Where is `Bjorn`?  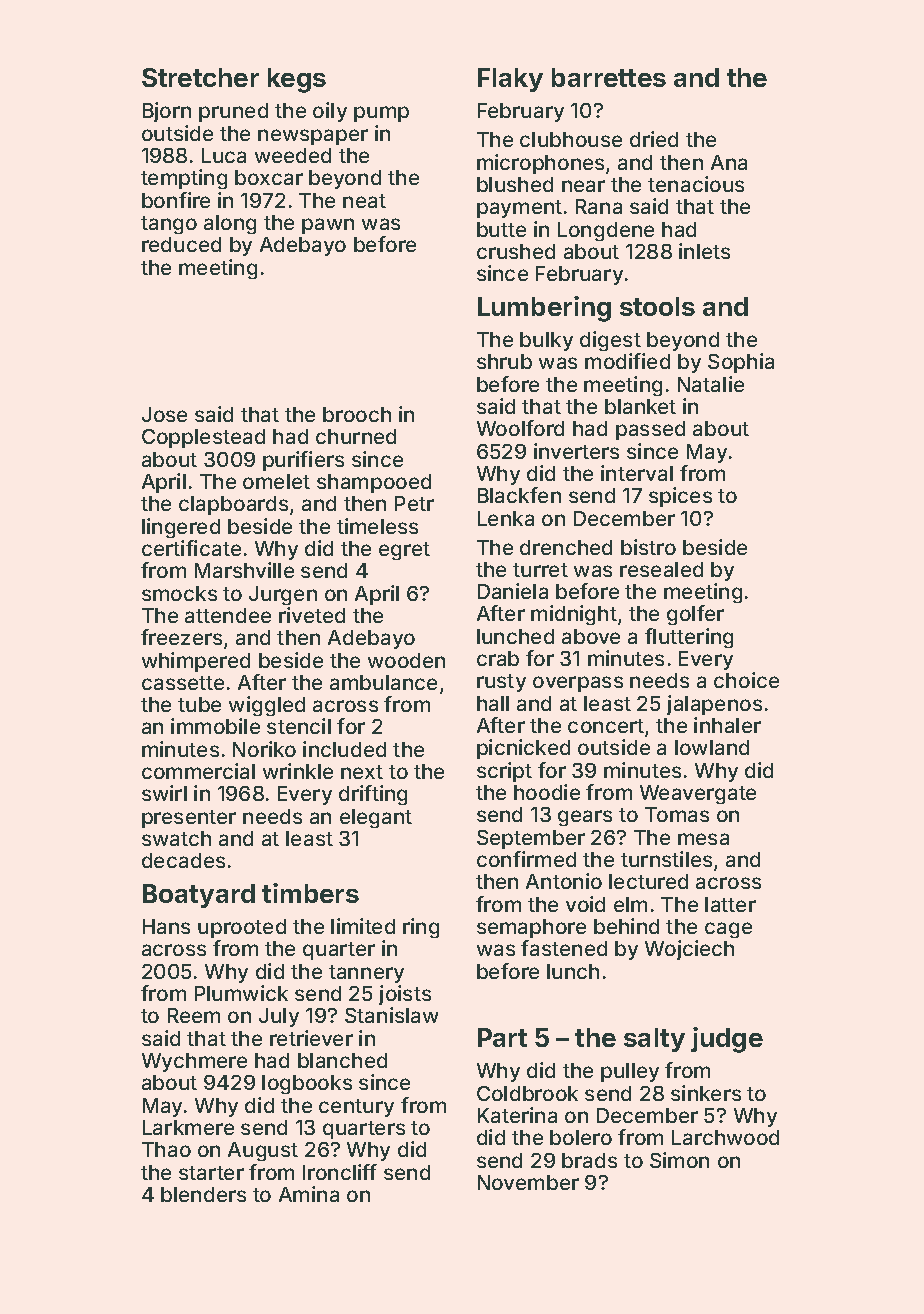 Bjorn is located at coordinates (167, 112).
